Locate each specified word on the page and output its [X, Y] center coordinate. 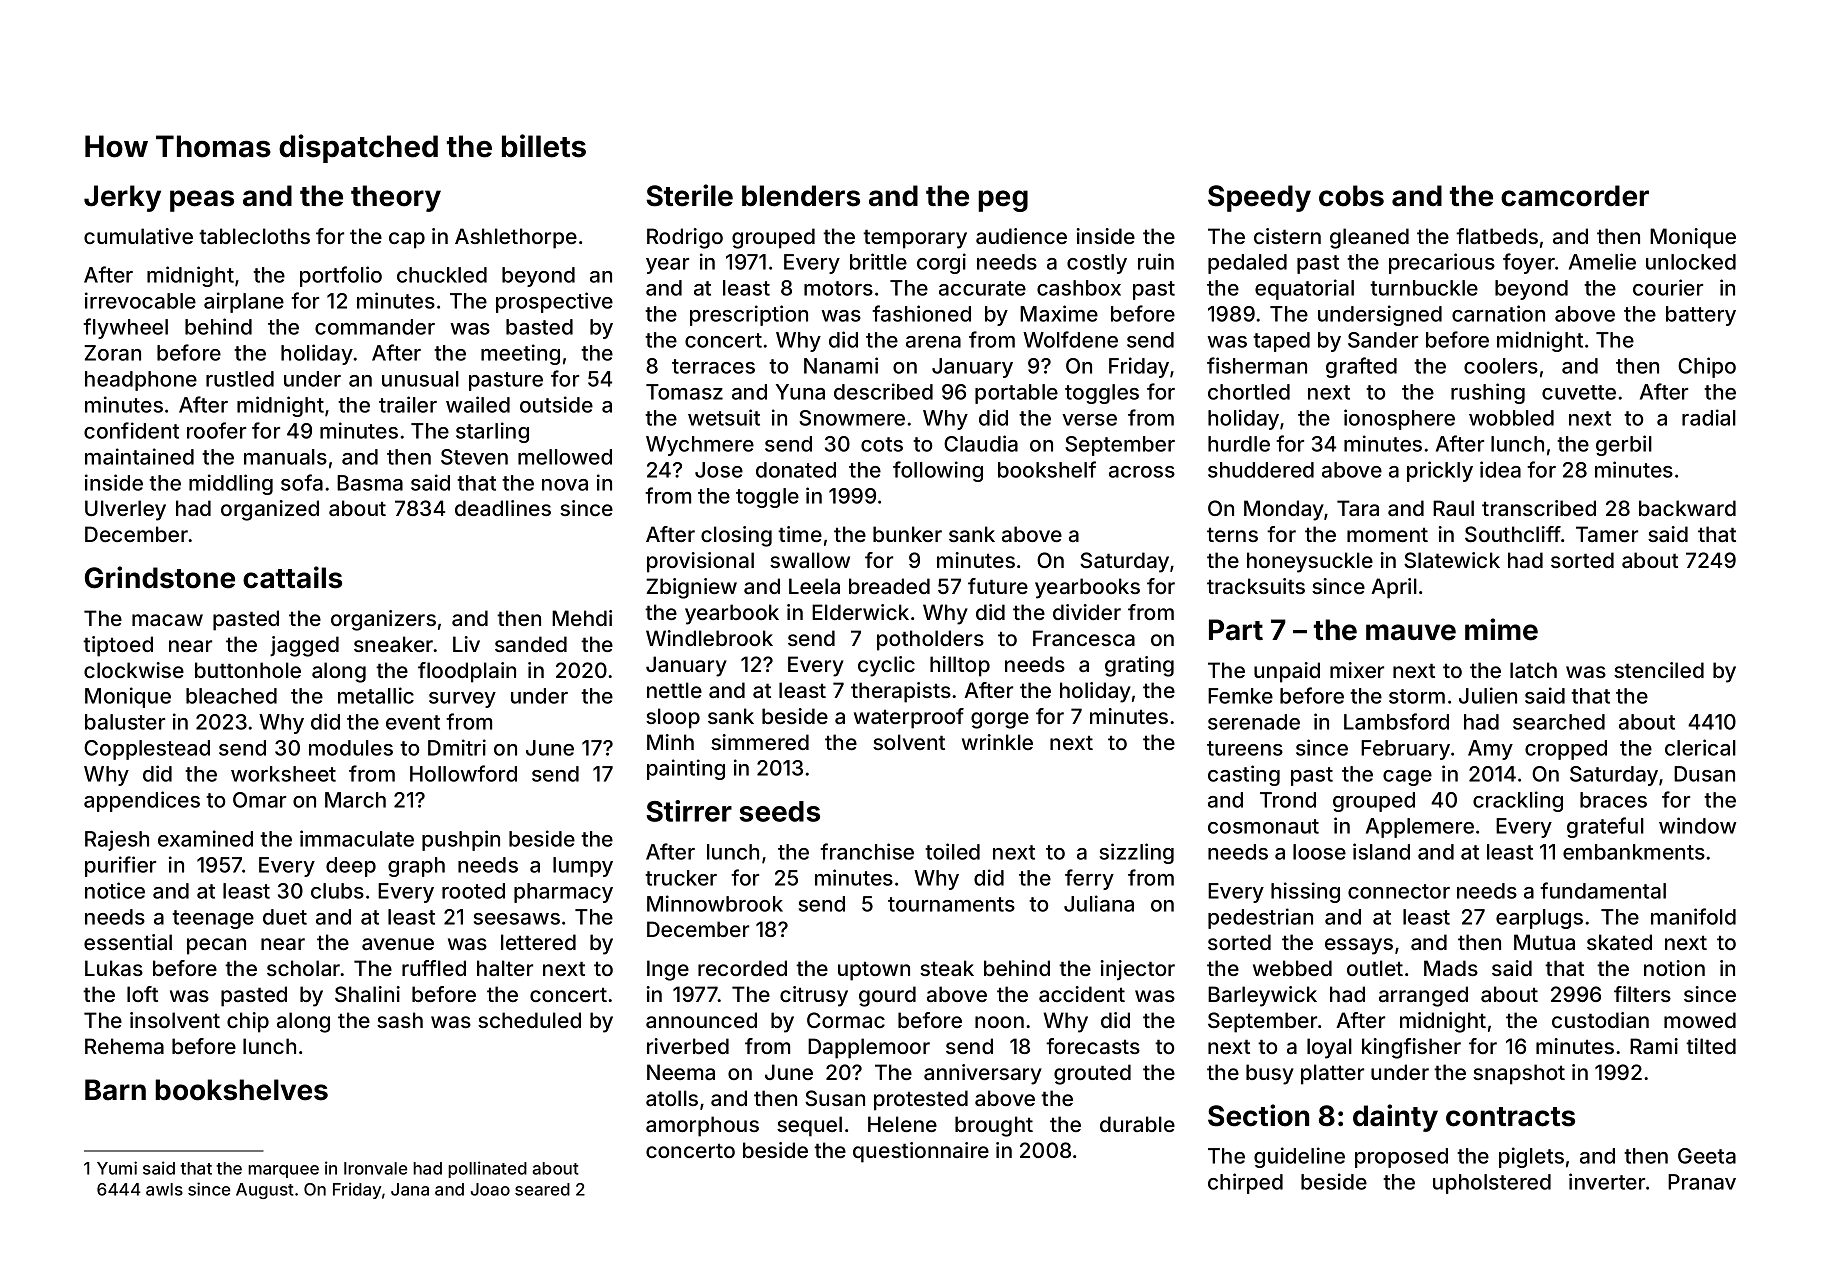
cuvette [1579, 392]
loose [1319, 852]
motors [838, 288]
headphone [141, 381]
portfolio [341, 276]
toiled [952, 851]
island [1381, 851]
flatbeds [1497, 236]
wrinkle [997, 742]
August [265, 1191]
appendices [142, 801]
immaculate [357, 838]
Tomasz [684, 392]
